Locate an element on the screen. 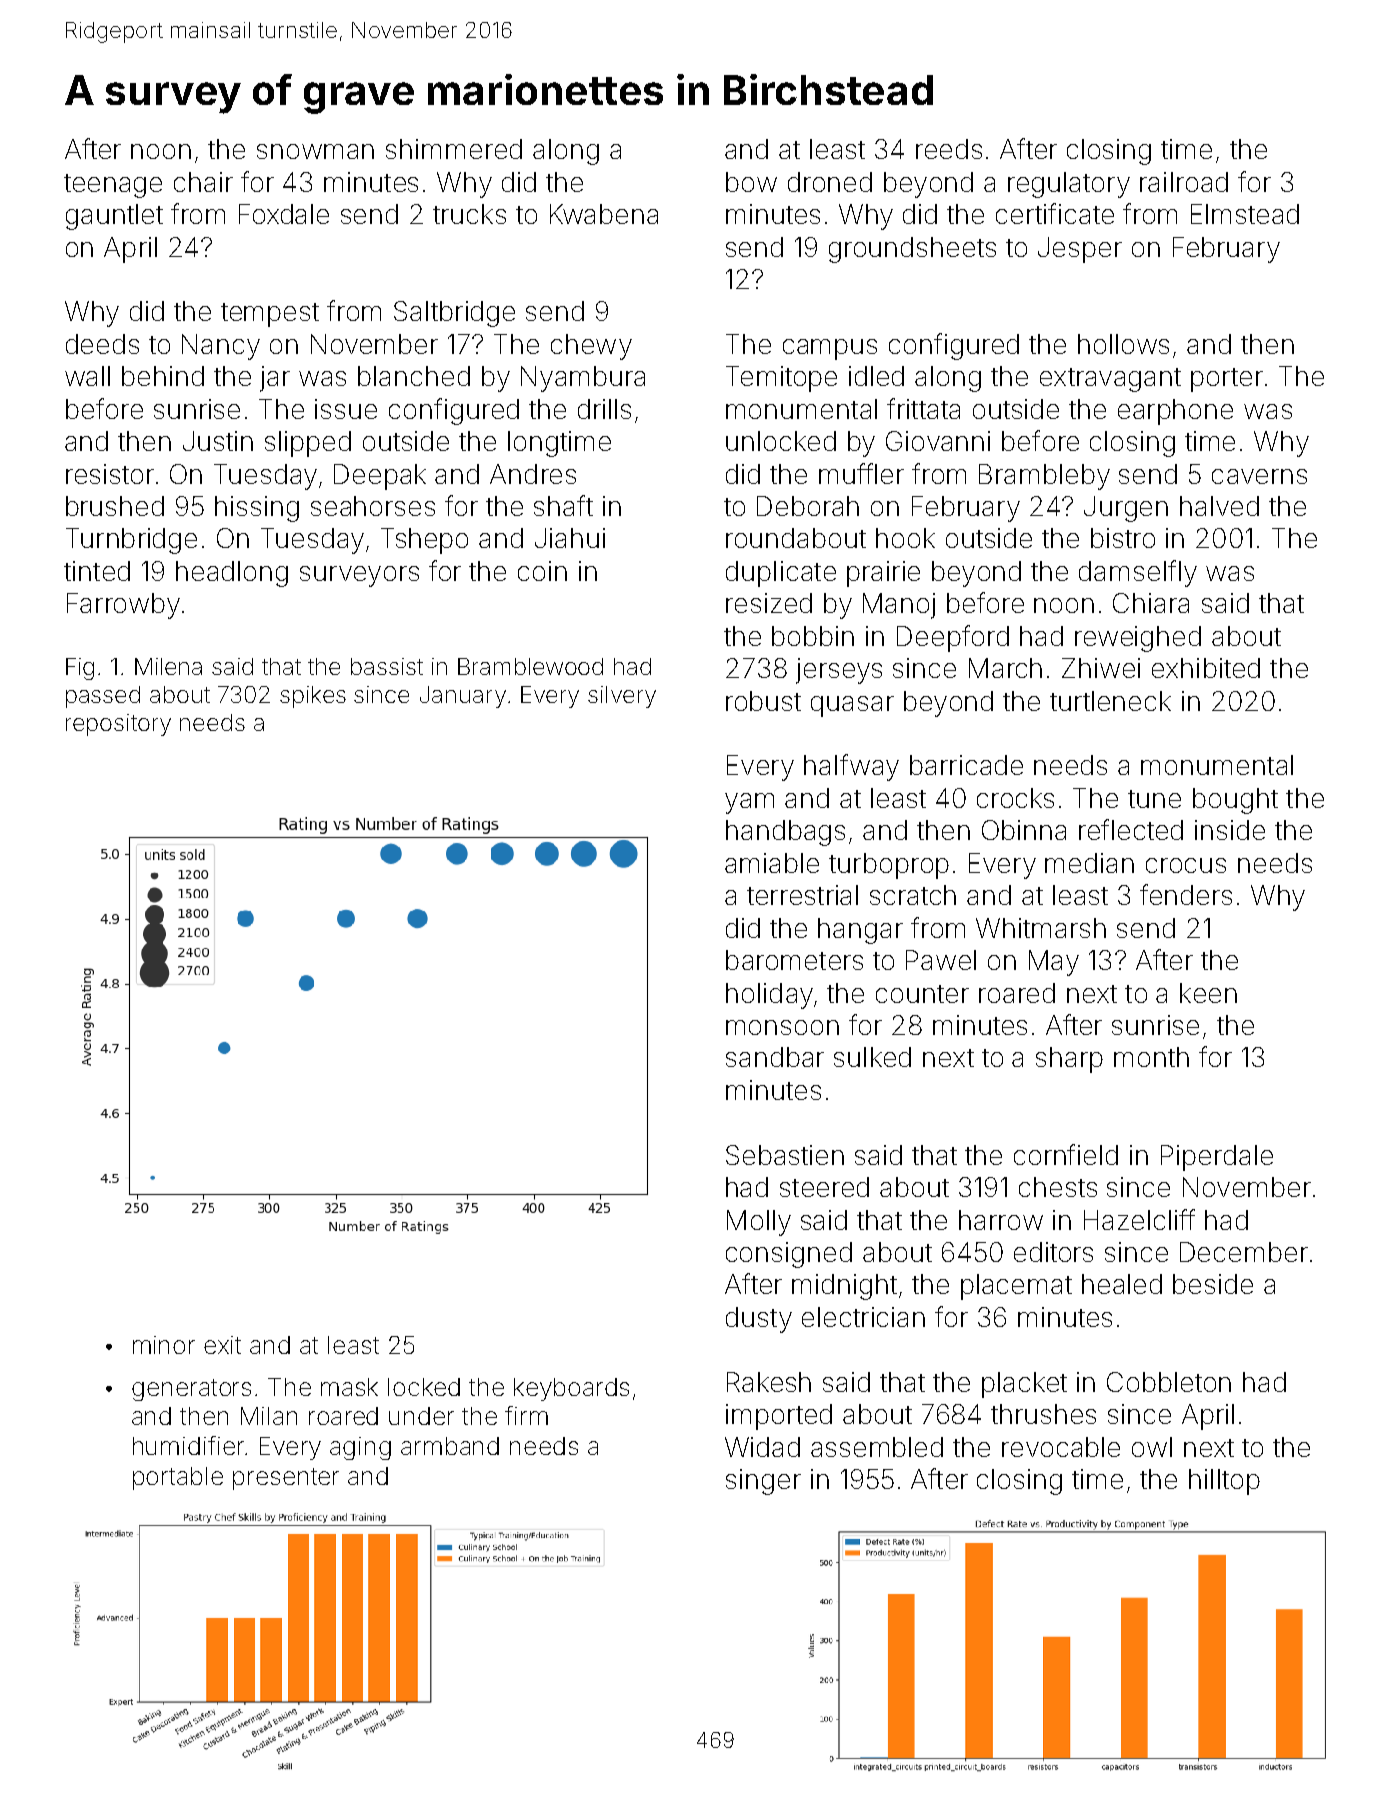 The image size is (1390, 1799). bow is located at coordinates (751, 182).
